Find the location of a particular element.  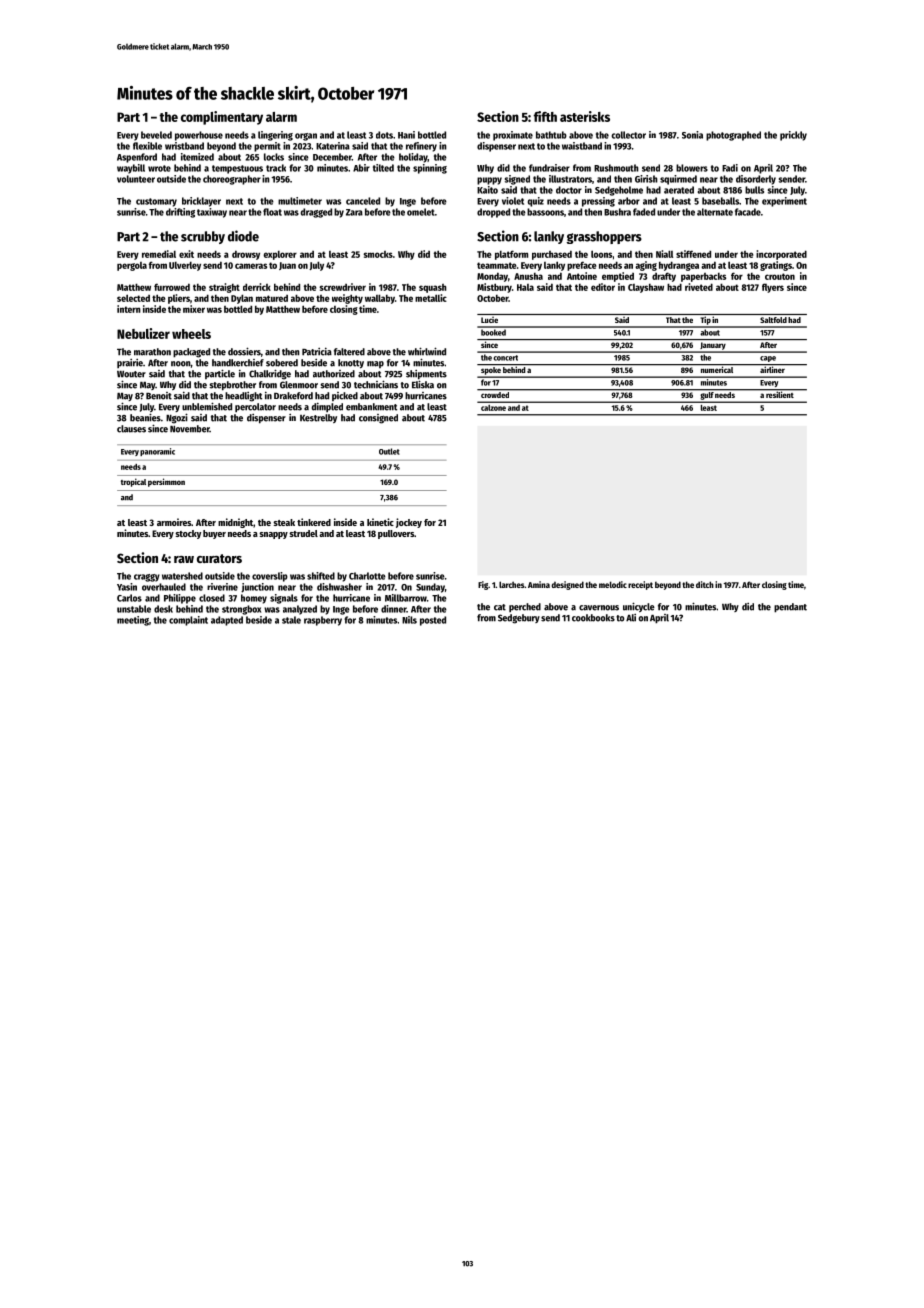

ditch is located at coordinates (705, 584).
